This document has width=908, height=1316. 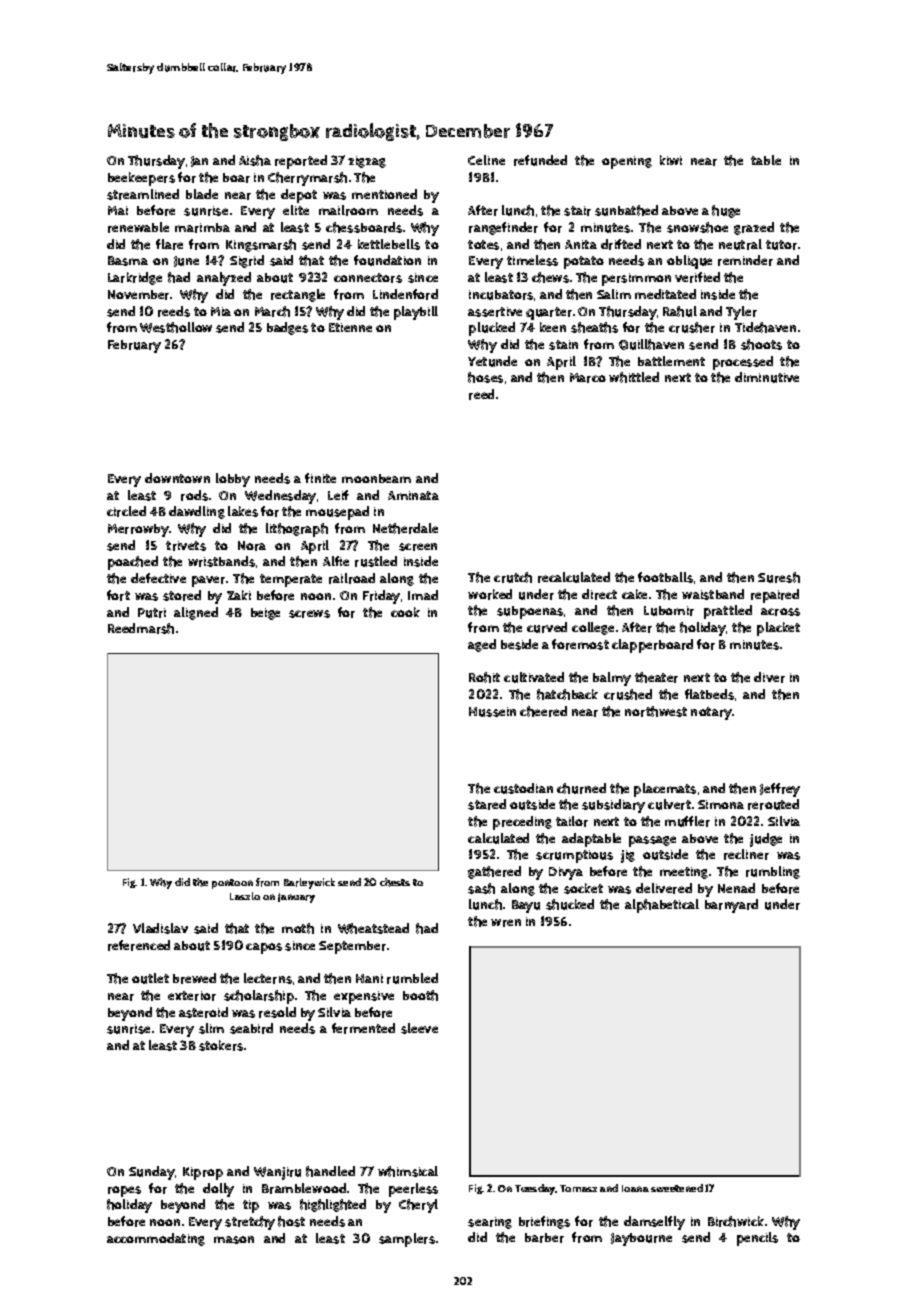 I want to click on accommodating, so click(x=156, y=1239).
